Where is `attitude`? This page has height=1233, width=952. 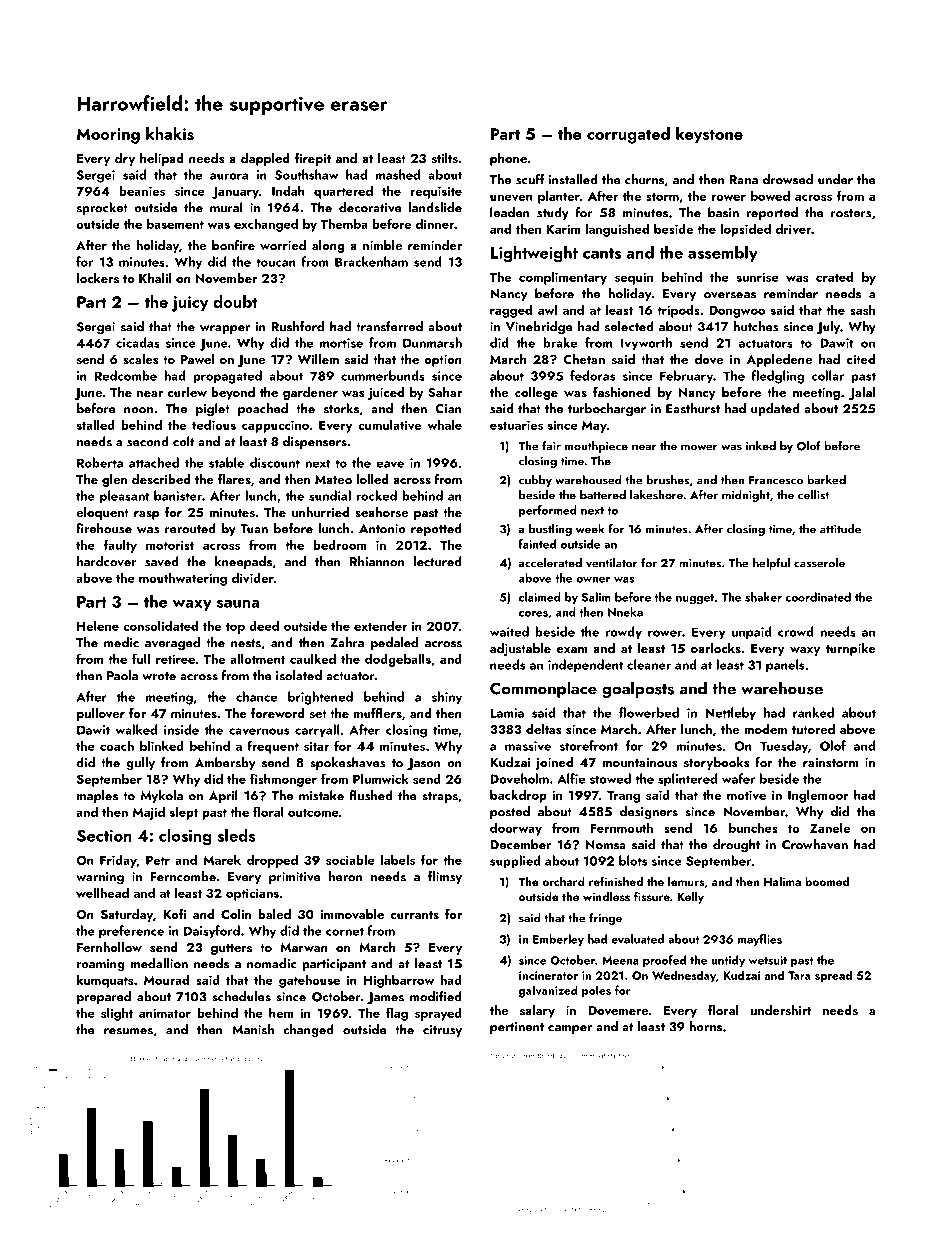
attitude is located at coordinates (840, 529).
